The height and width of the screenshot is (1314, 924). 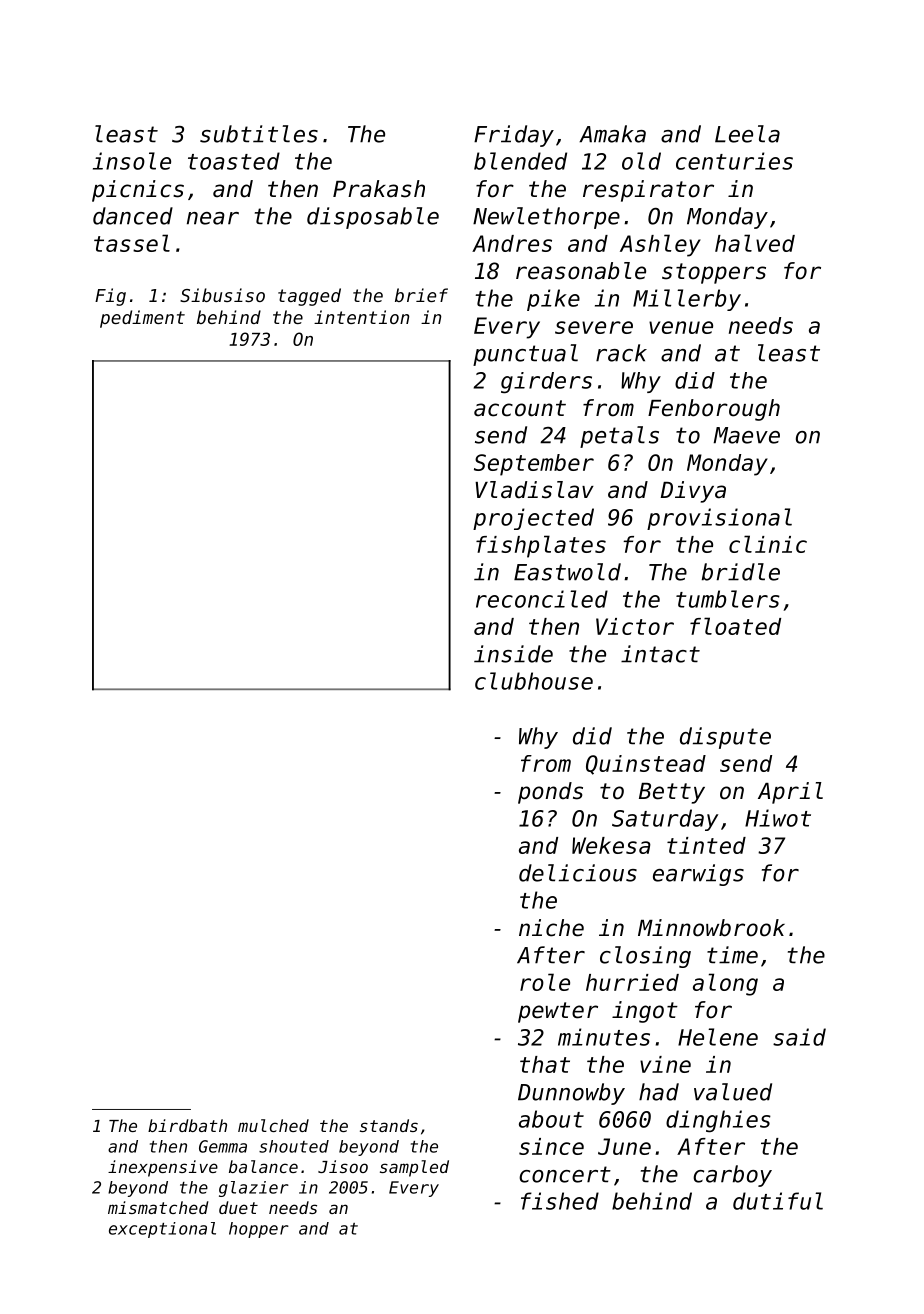 What do you see at coordinates (790, 793) in the screenshot?
I see `April` at bounding box center [790, 793].
